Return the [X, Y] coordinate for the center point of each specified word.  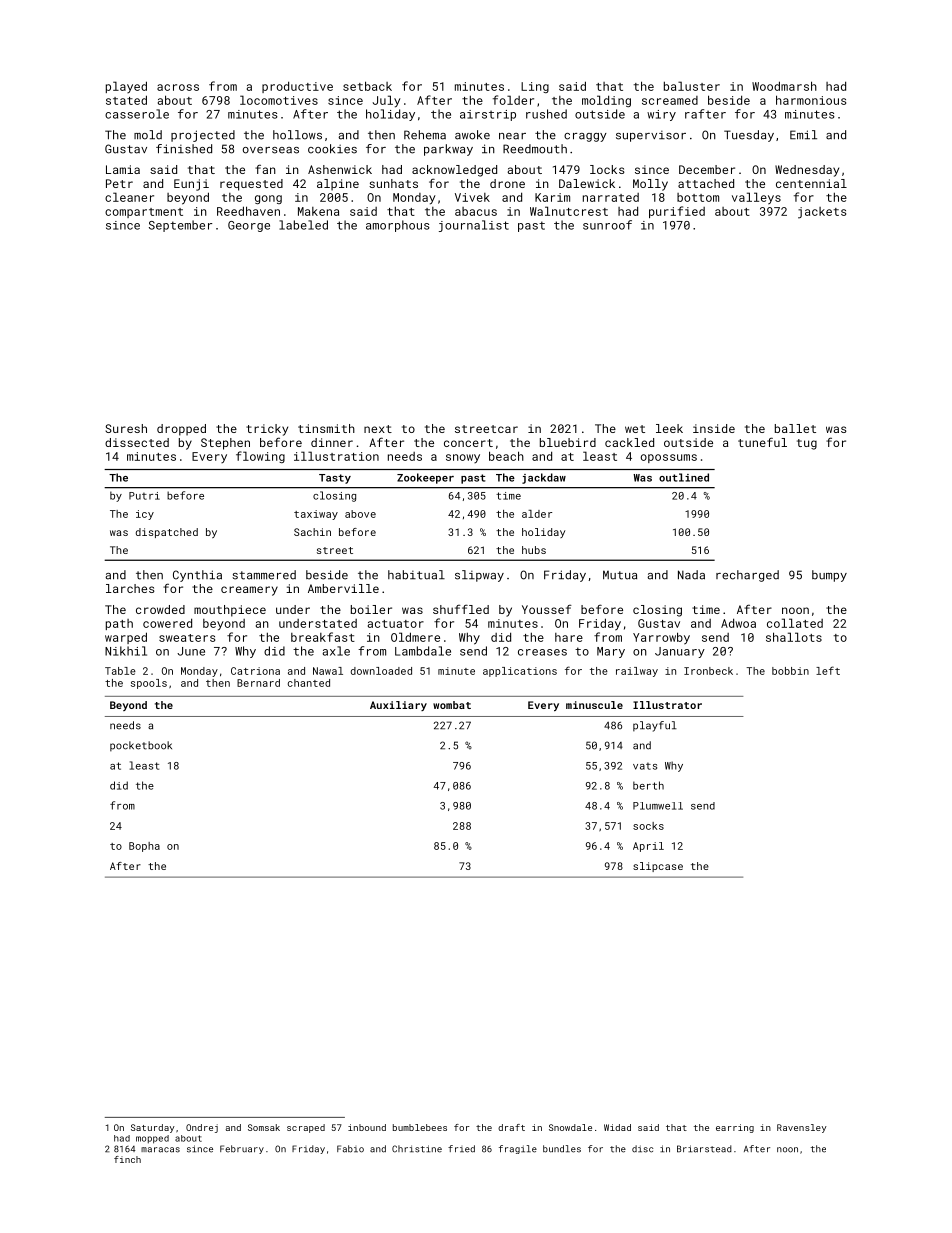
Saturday [153, 1128]
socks [648, 826]
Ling [535, 87]
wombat [452, 705]
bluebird [568, 442]
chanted [309, 683]
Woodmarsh [784, 86]
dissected [137, 442]
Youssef [547, 609]
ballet [795, 428]
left [828, 670]
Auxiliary [398, 706]
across [178, 87]
